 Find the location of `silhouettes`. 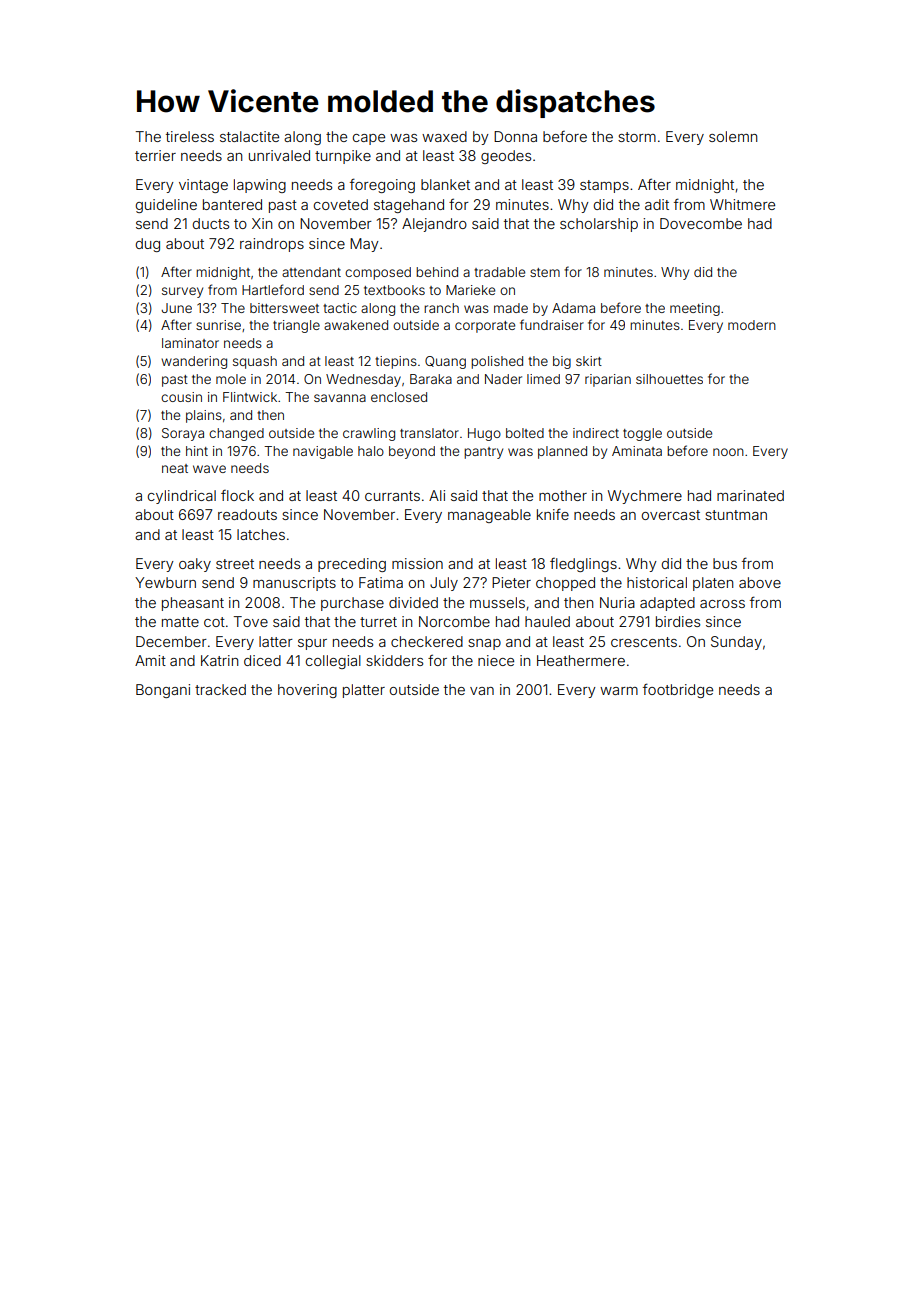

silhouettes is located at coordinates (669, 379).
